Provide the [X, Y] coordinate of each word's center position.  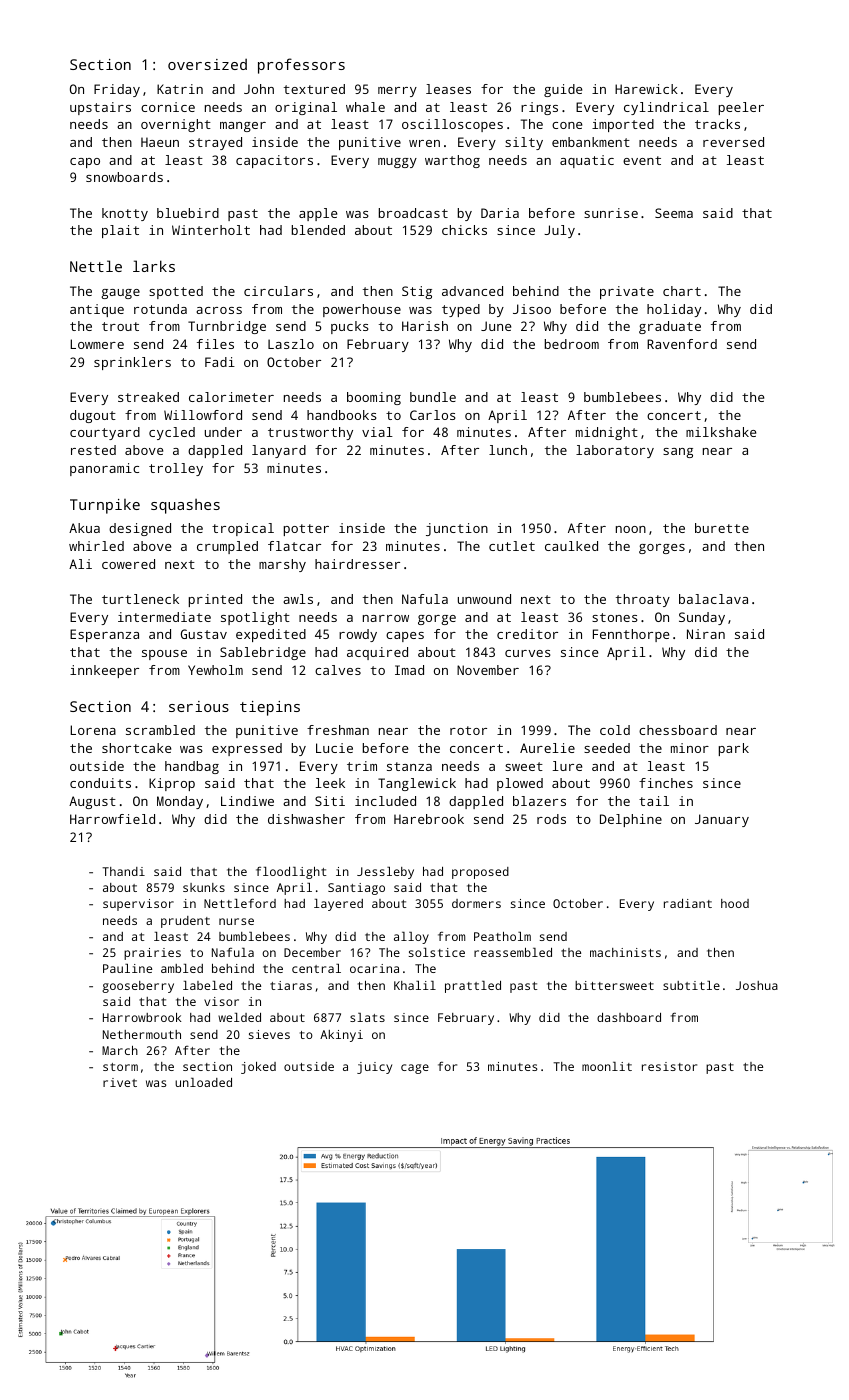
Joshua [757, 985]
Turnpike [105, 506]
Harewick [646, 89]
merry [397, 92]
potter [306, 530]
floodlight [291, 873]
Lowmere [97, 344]
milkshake [721, 432]
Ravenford [682, 344]
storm [120, 1067]
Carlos [433, 415]
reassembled [513, 952]
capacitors [274, 161]
